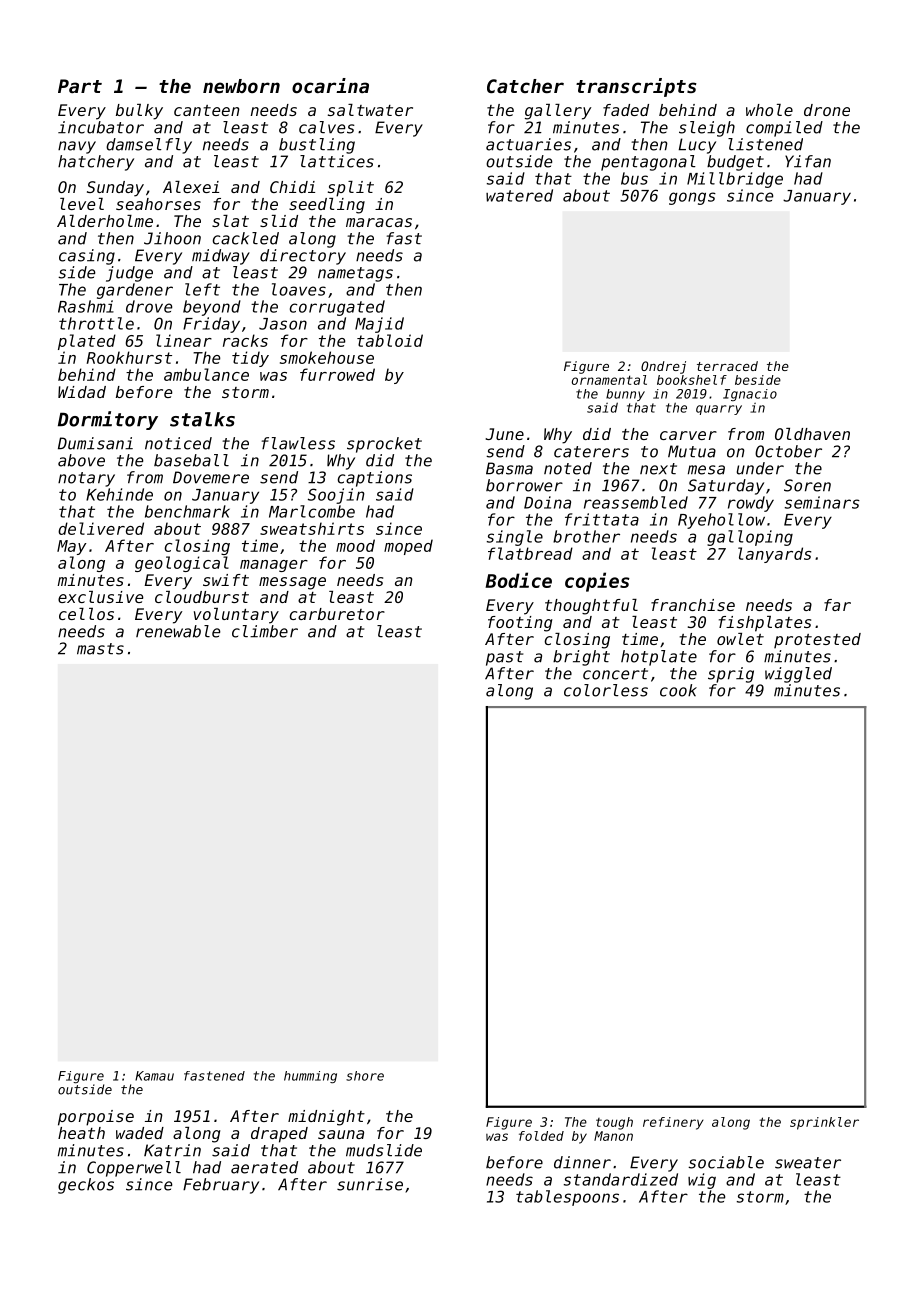  I want to click on porpoise, so click(96, 1118).
